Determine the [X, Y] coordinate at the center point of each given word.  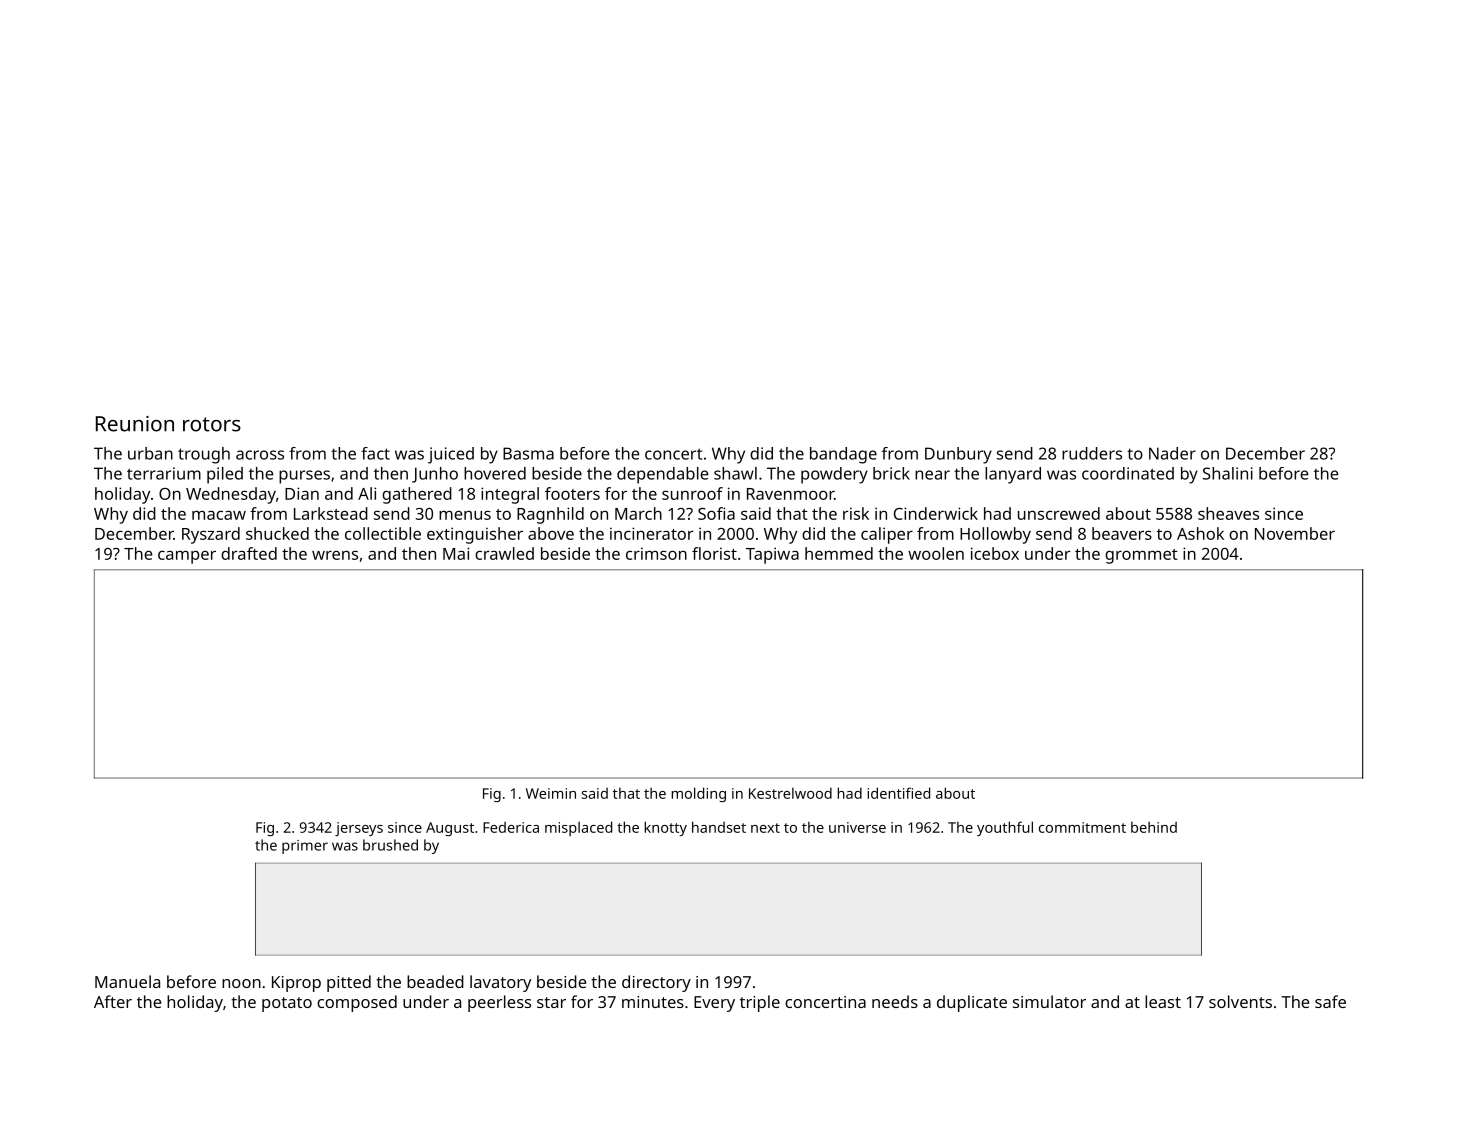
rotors [212, 424]
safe [1330, 1001]
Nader [1172, 453]
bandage [843, 455]
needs [895, 1001]
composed [357, 1003]
